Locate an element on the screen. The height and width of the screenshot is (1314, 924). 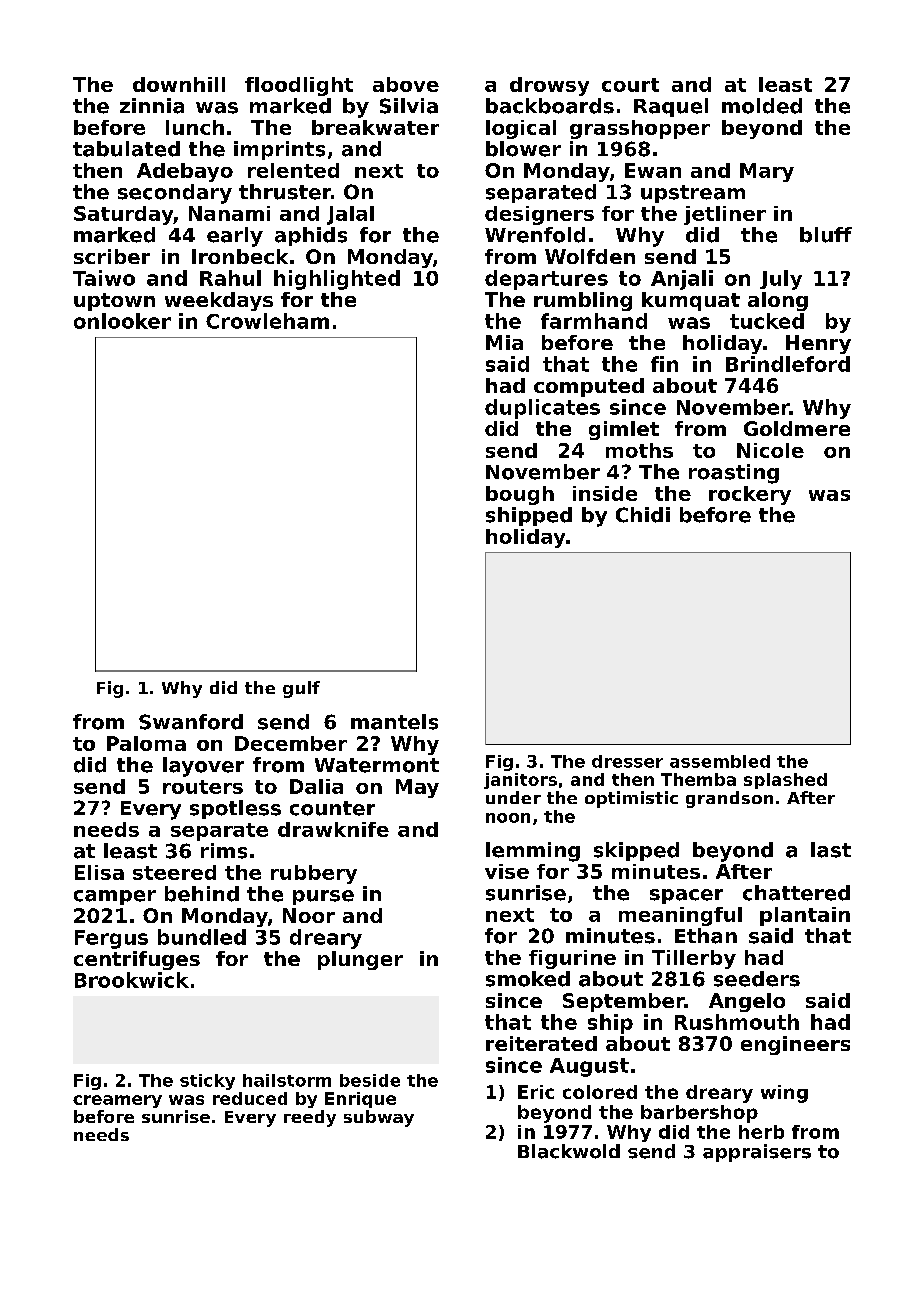
hailstorm is located at coordinates (287, 1080).
